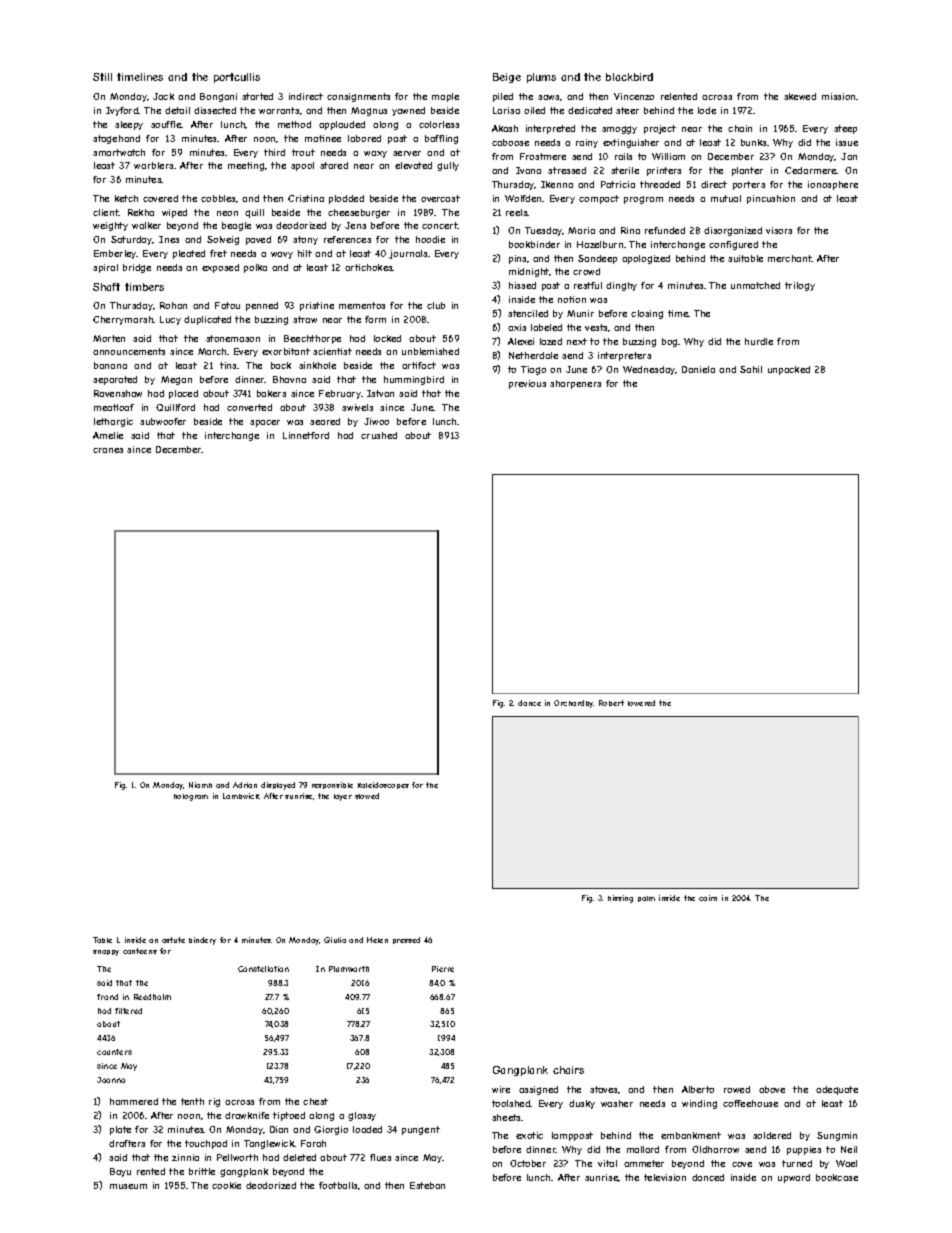 The height and width of the screenshot is (1233, 952). What do you see at coordinates (152, 997) in the screenshot?
I see `Reedholm` at bounding box center [152, 997].
